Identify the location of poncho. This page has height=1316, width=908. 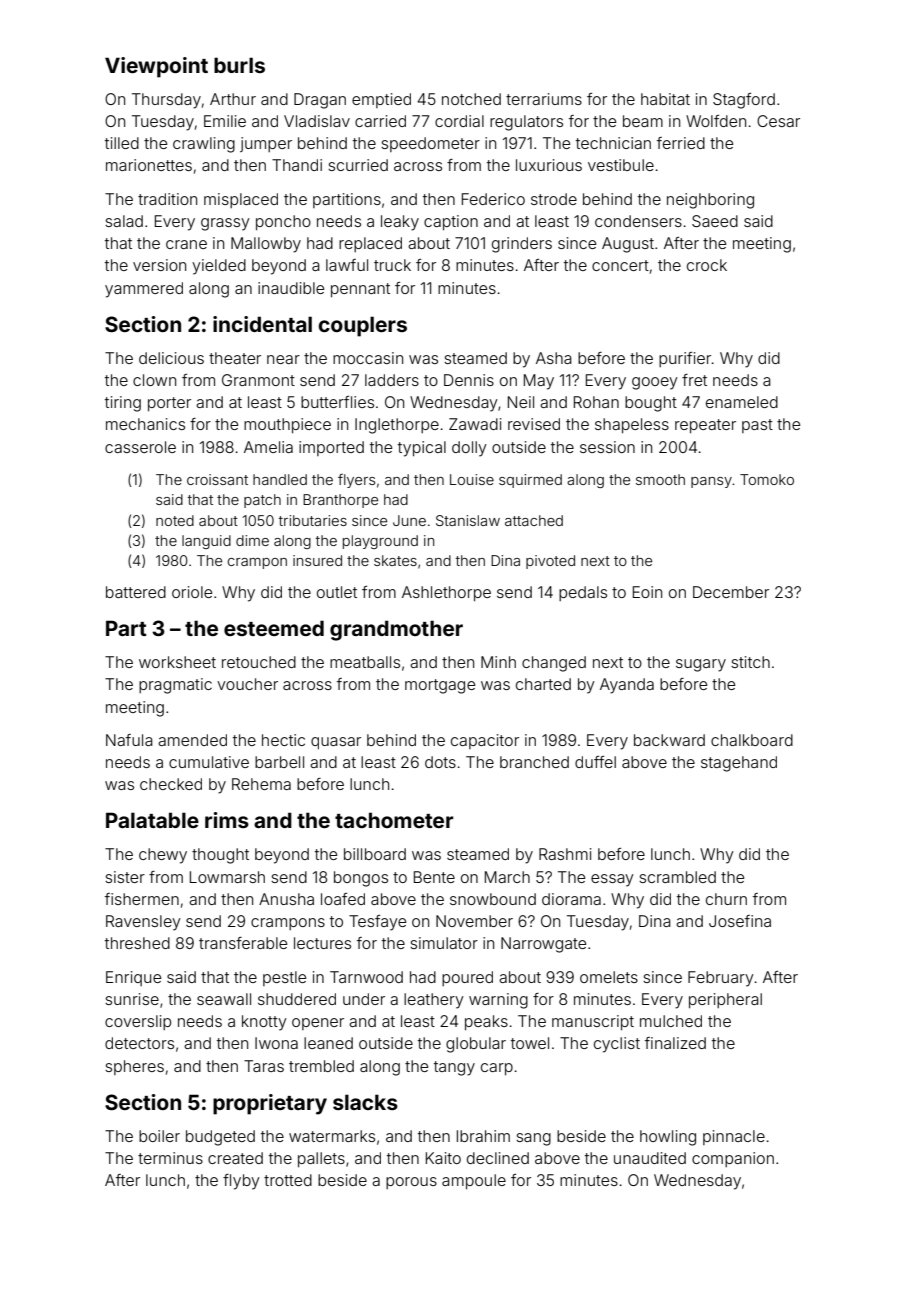
(283, 222).
